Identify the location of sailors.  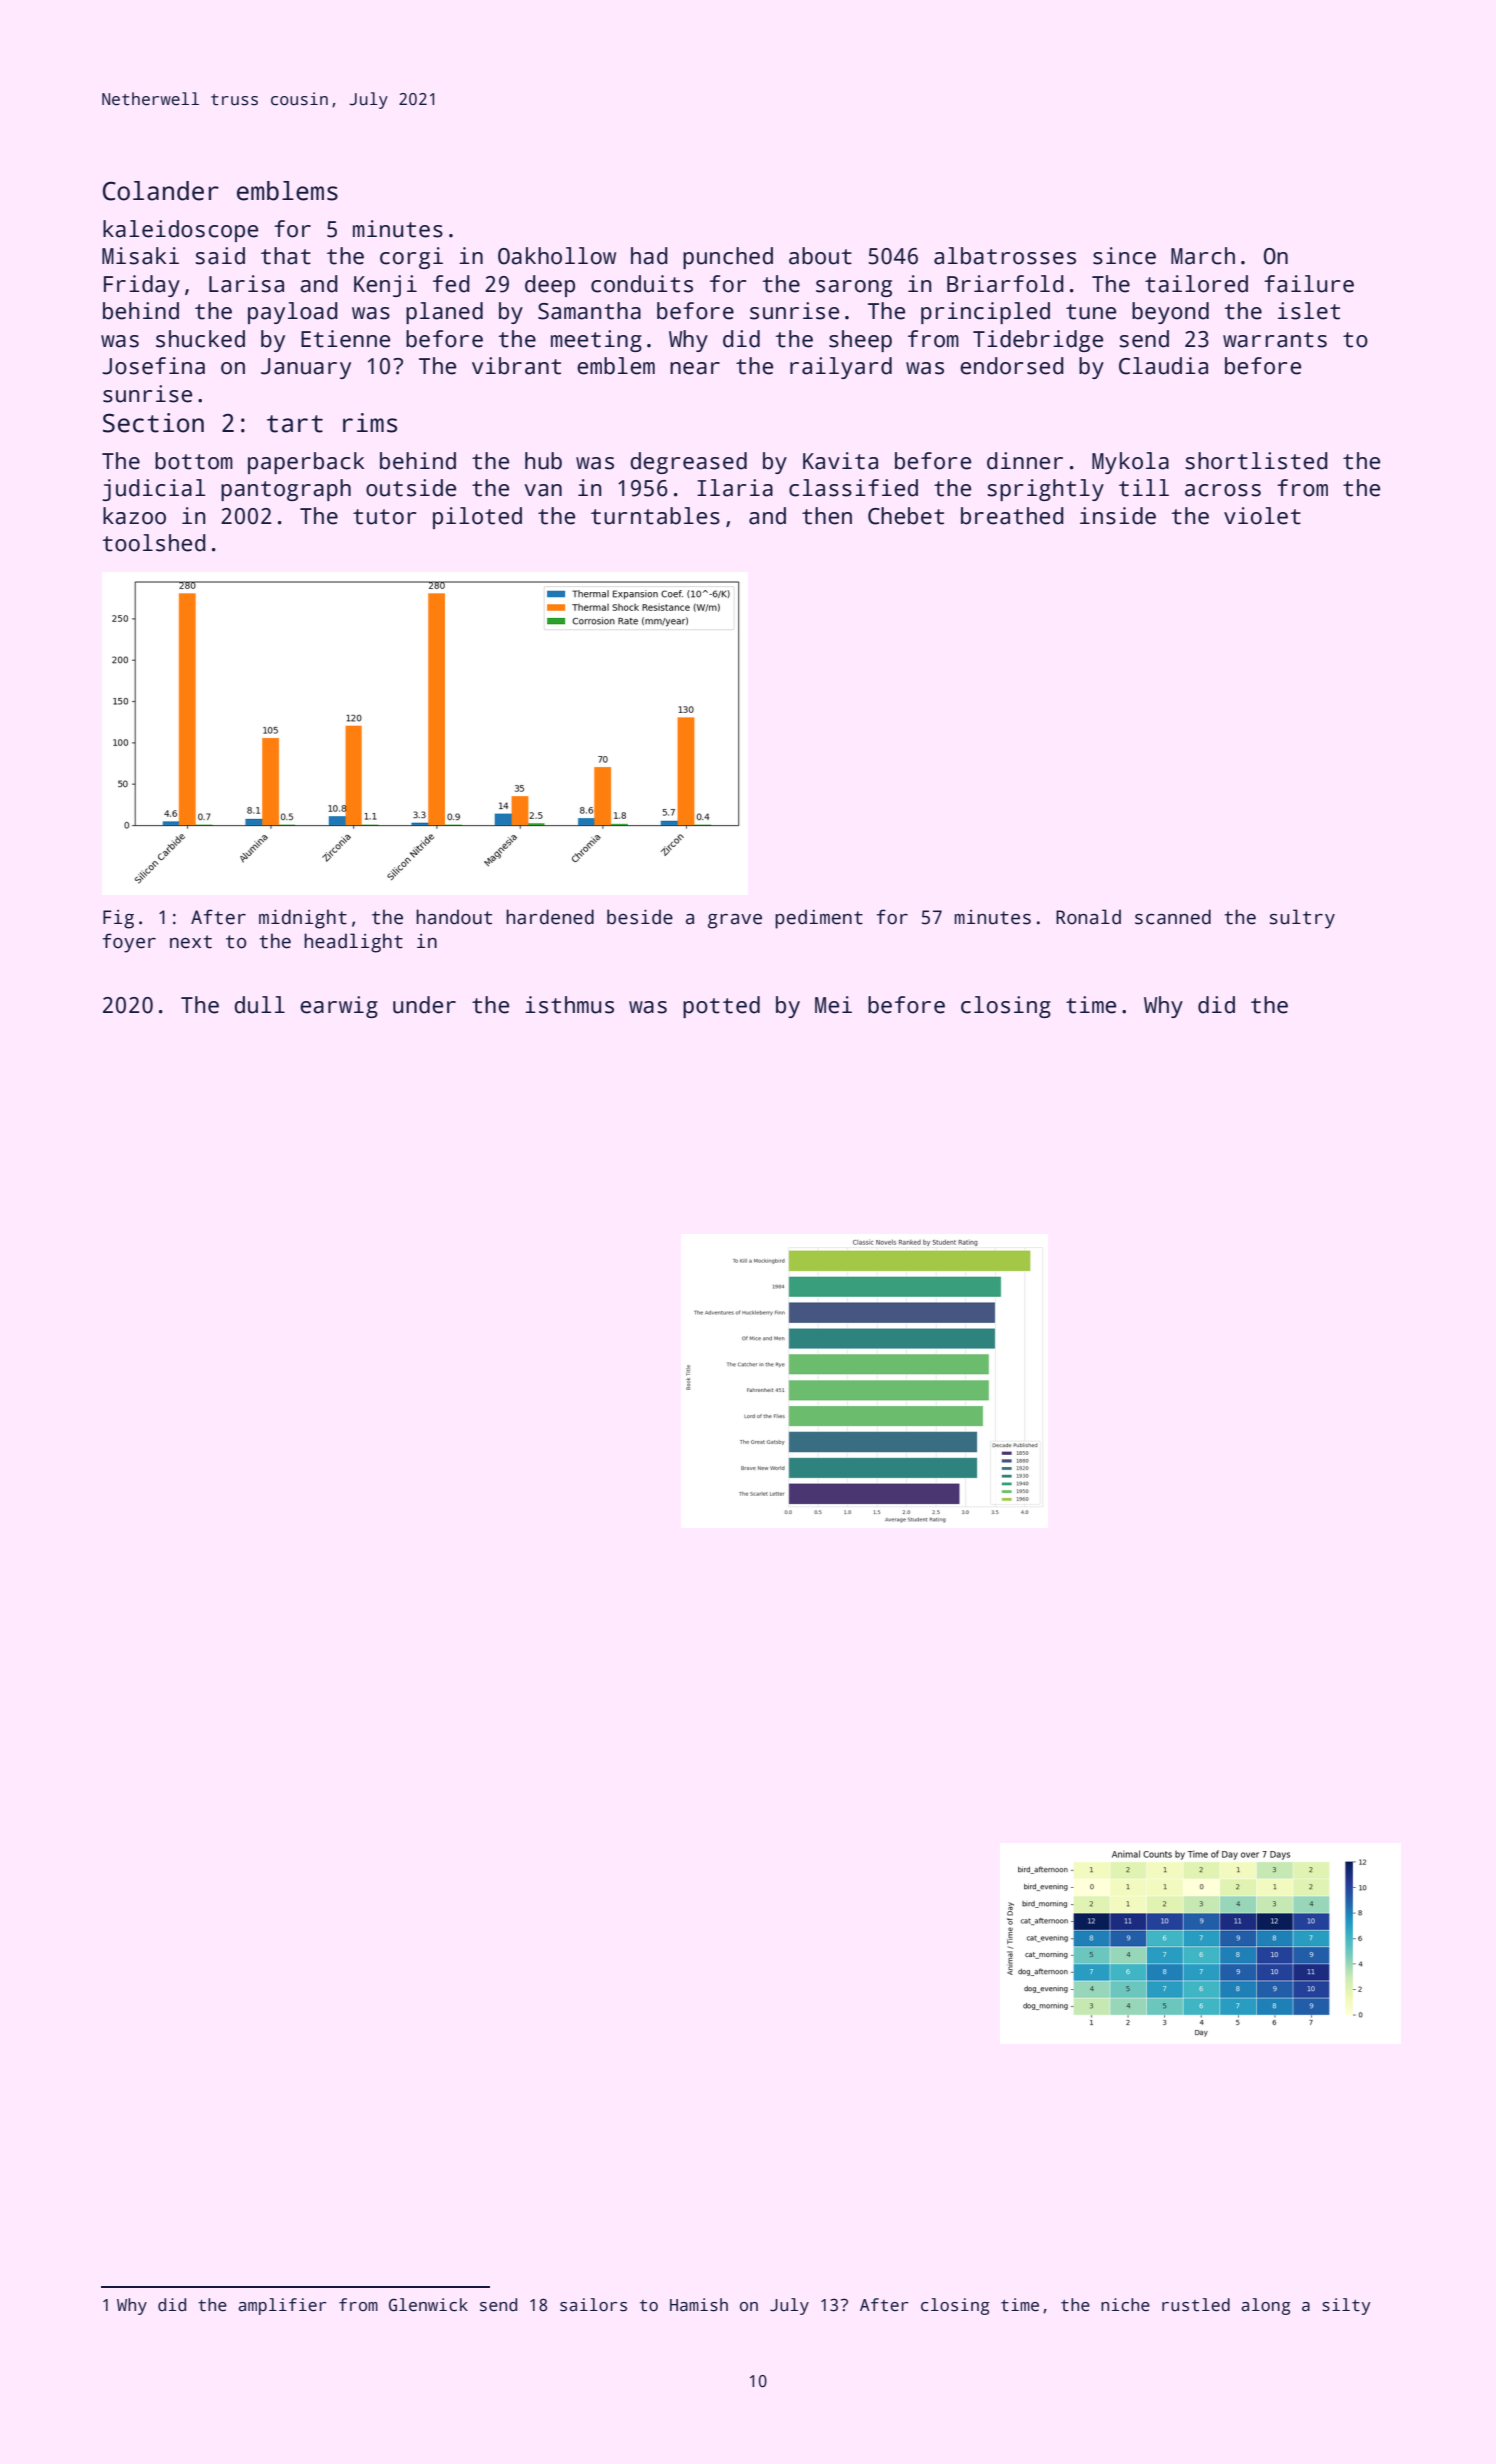
(593, 2305).
